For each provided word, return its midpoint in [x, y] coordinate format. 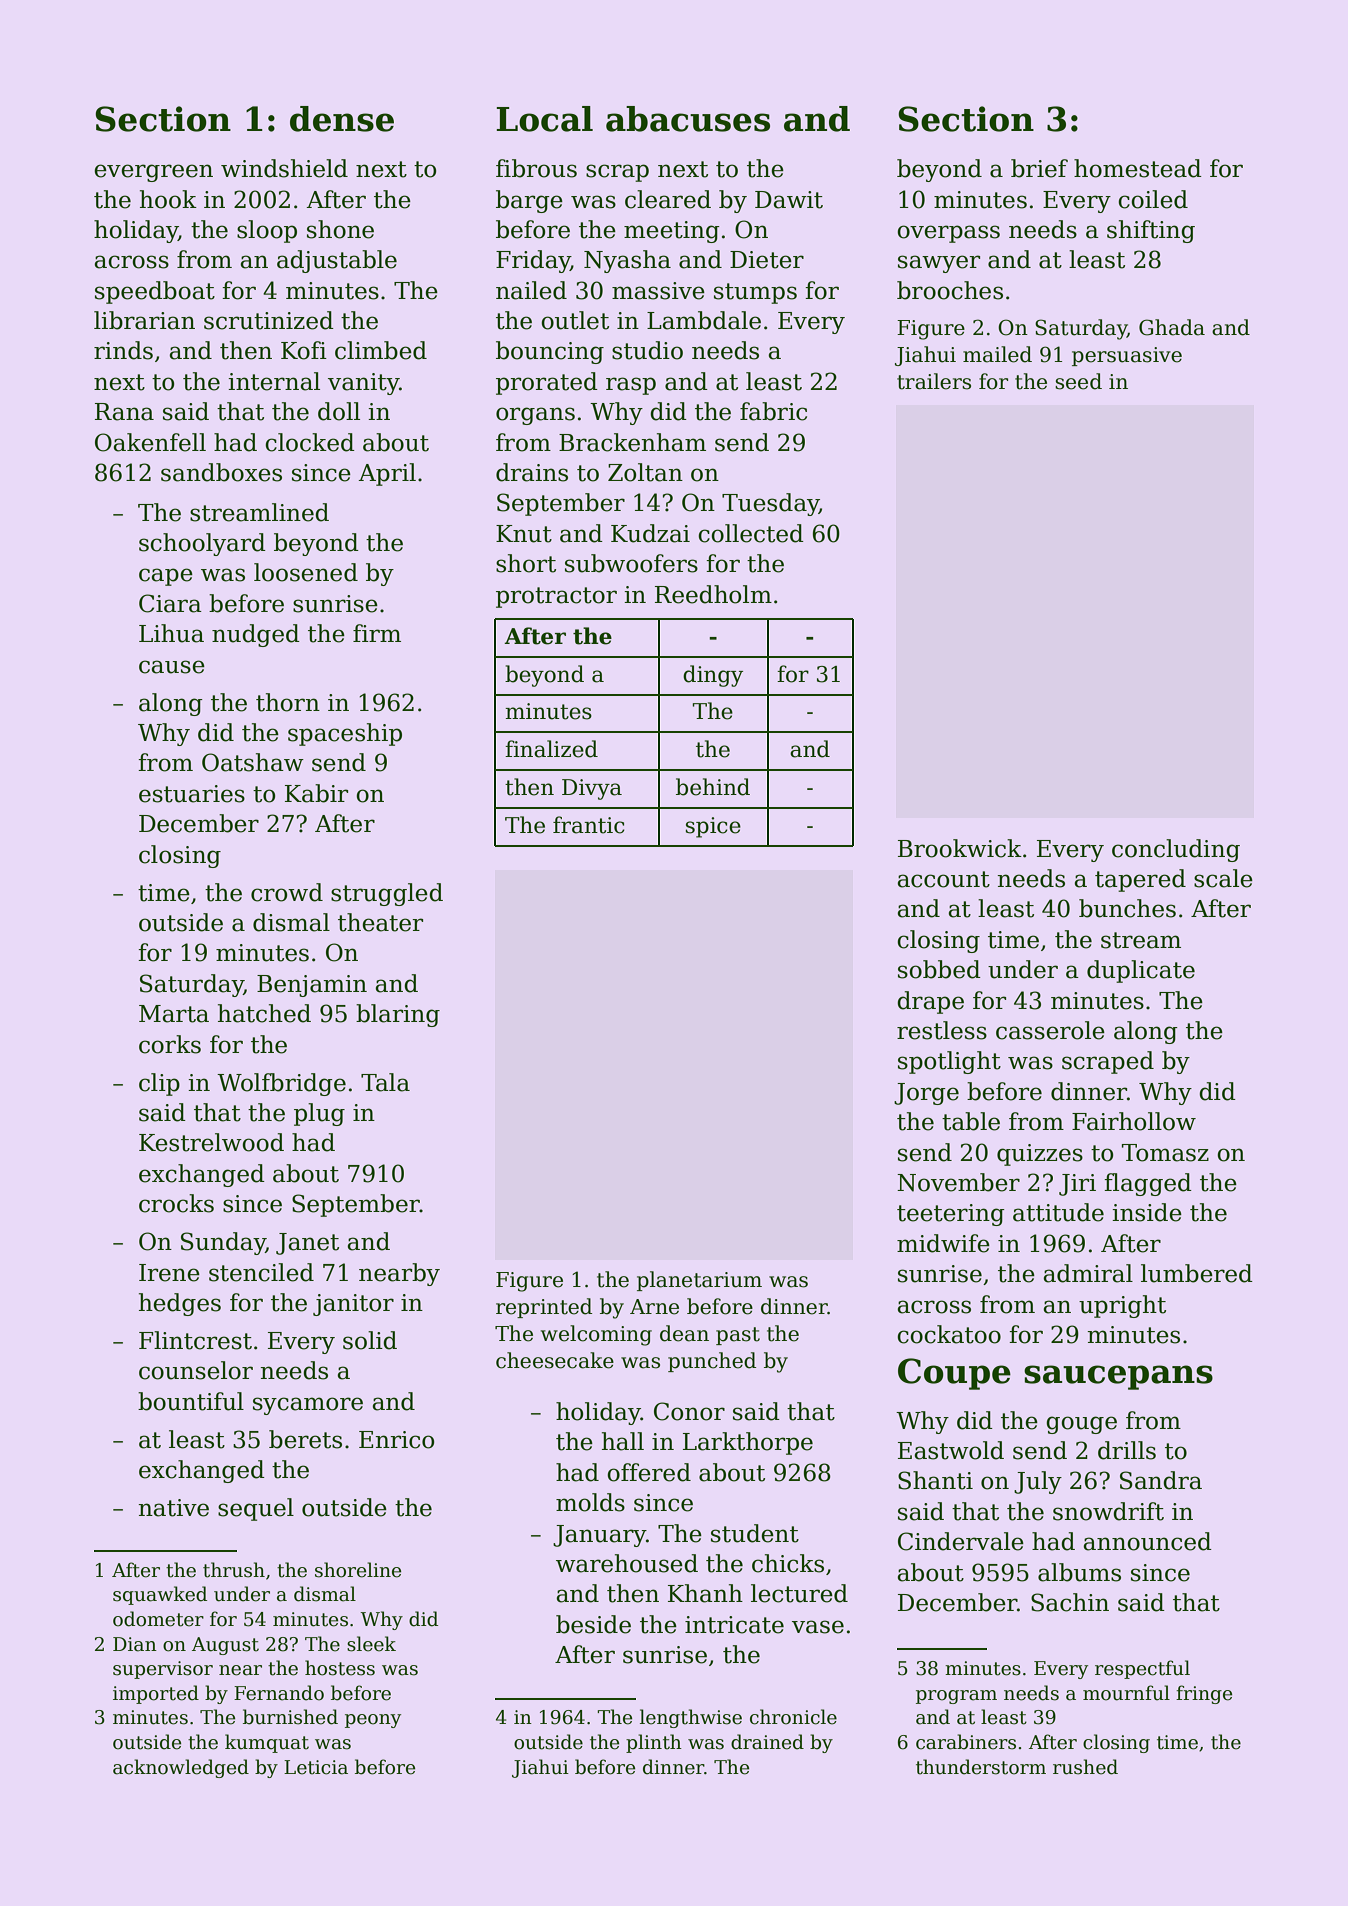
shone [340, 229]
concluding [1176, 850]
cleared [668, 199]
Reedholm [713, 594]
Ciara [170, 603]
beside [593, 1624]
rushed [1085, 1767]
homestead [1138, 168]
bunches [1127, 908]
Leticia [316, 1767]
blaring [398, 1015]
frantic [589, 825]
